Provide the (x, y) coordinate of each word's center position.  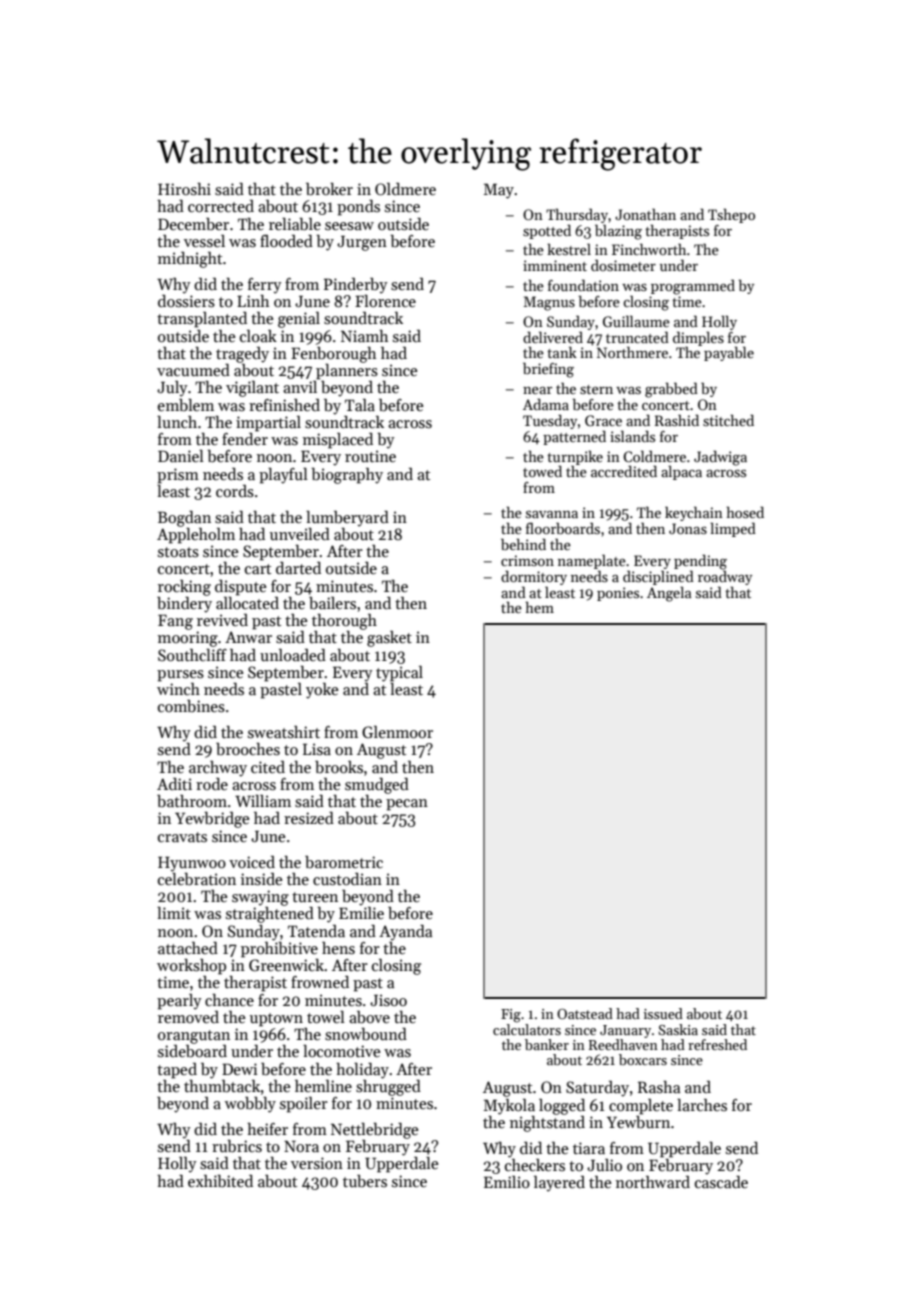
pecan (407, 805)
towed (542, 471)
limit (174, 913)
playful (283, 476)
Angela (669, 594)
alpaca (681, 472)
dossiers (186, 301)
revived (222, 620)
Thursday (577, 215)
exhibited (220, 1181)
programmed (693, 287)
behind (523, 544)
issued (663, 1013)
